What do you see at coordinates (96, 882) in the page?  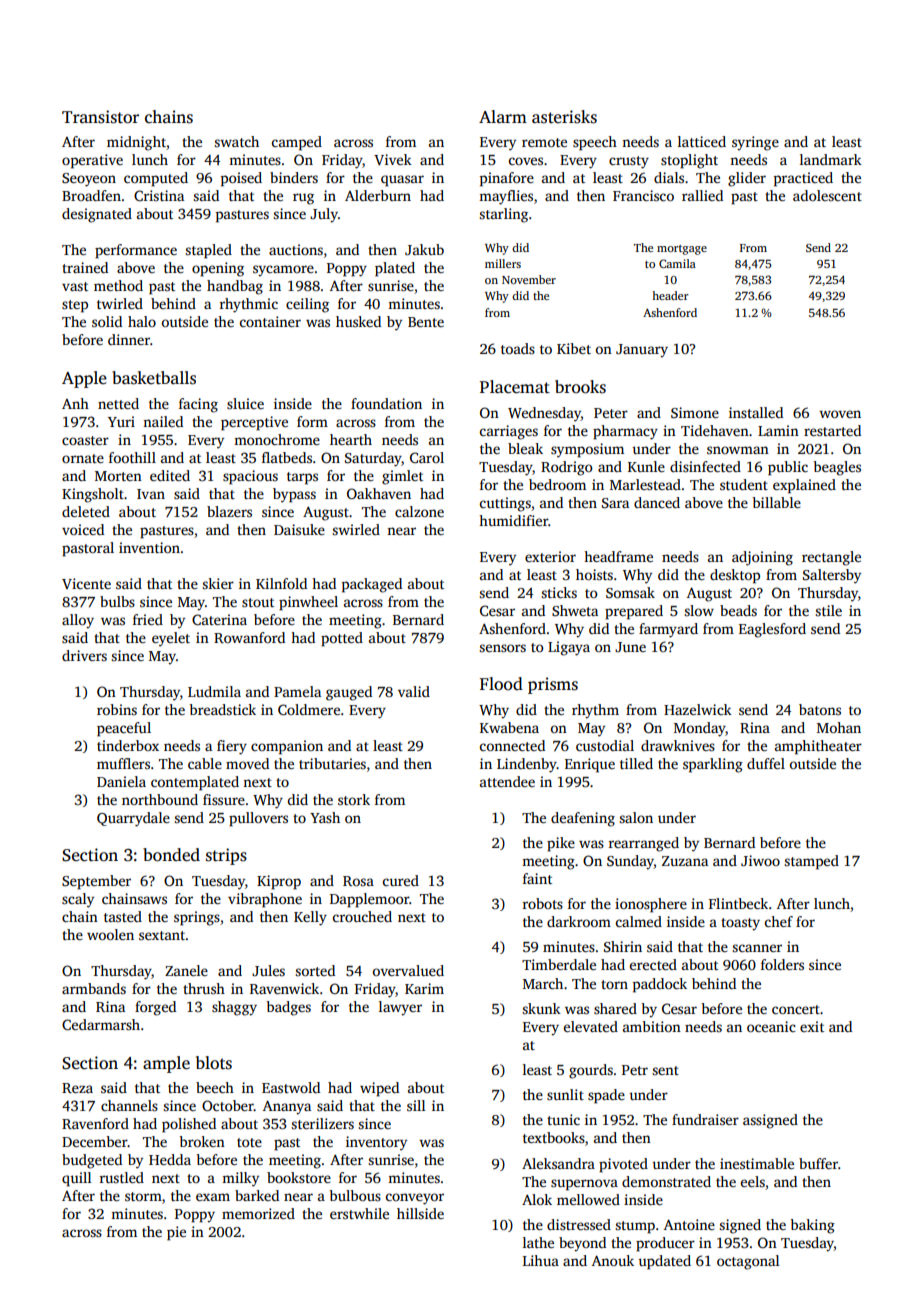 I see `September` at bounding box center [96, 882].
